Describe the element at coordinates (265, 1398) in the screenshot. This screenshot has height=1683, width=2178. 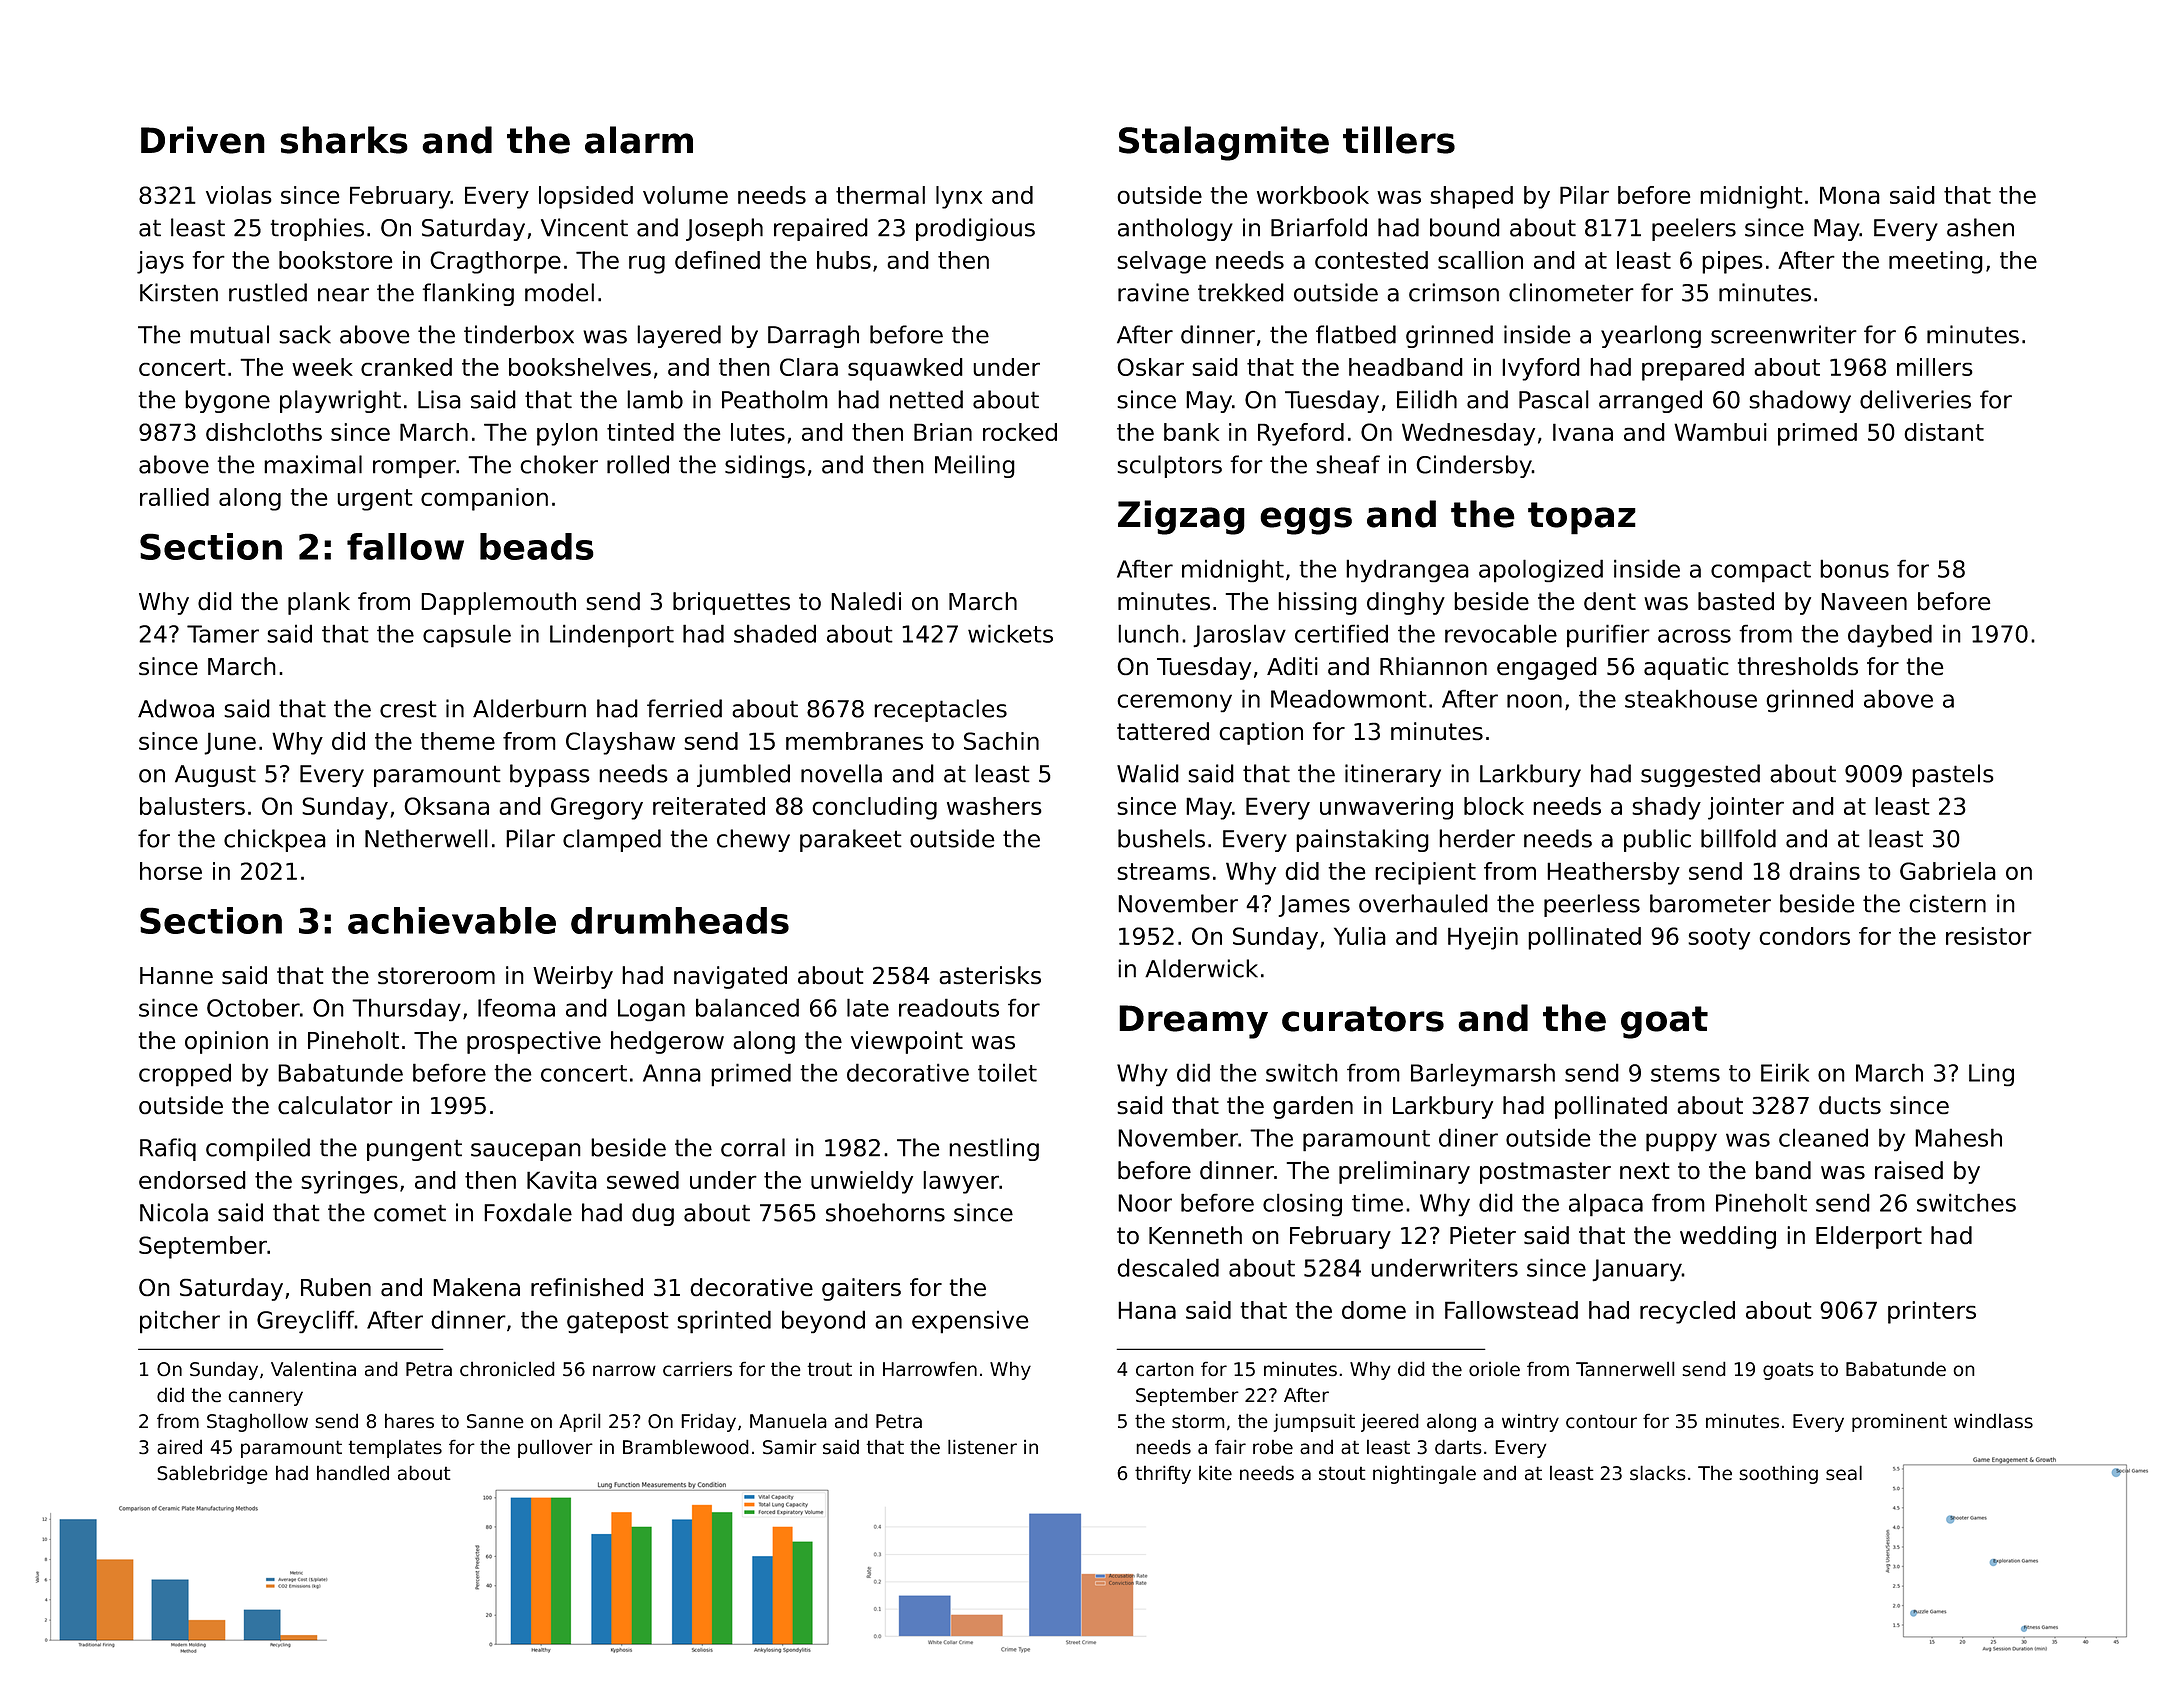
I see `cannery` at that location.
